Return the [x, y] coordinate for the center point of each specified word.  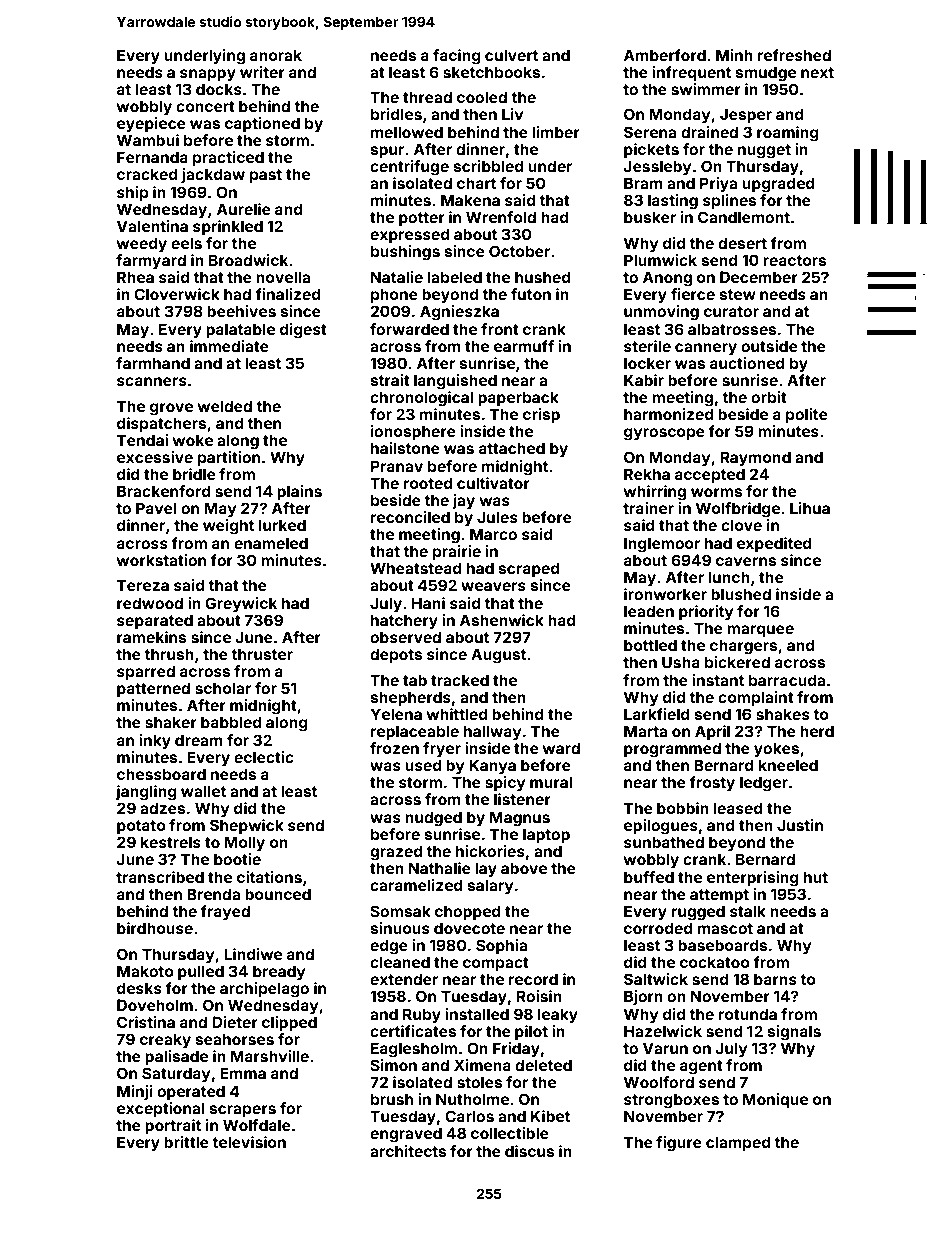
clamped [738, 1143]
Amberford [665, 55]
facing [457, 57]
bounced [278, 894]
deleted [543, 1065]
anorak [276, 55]
